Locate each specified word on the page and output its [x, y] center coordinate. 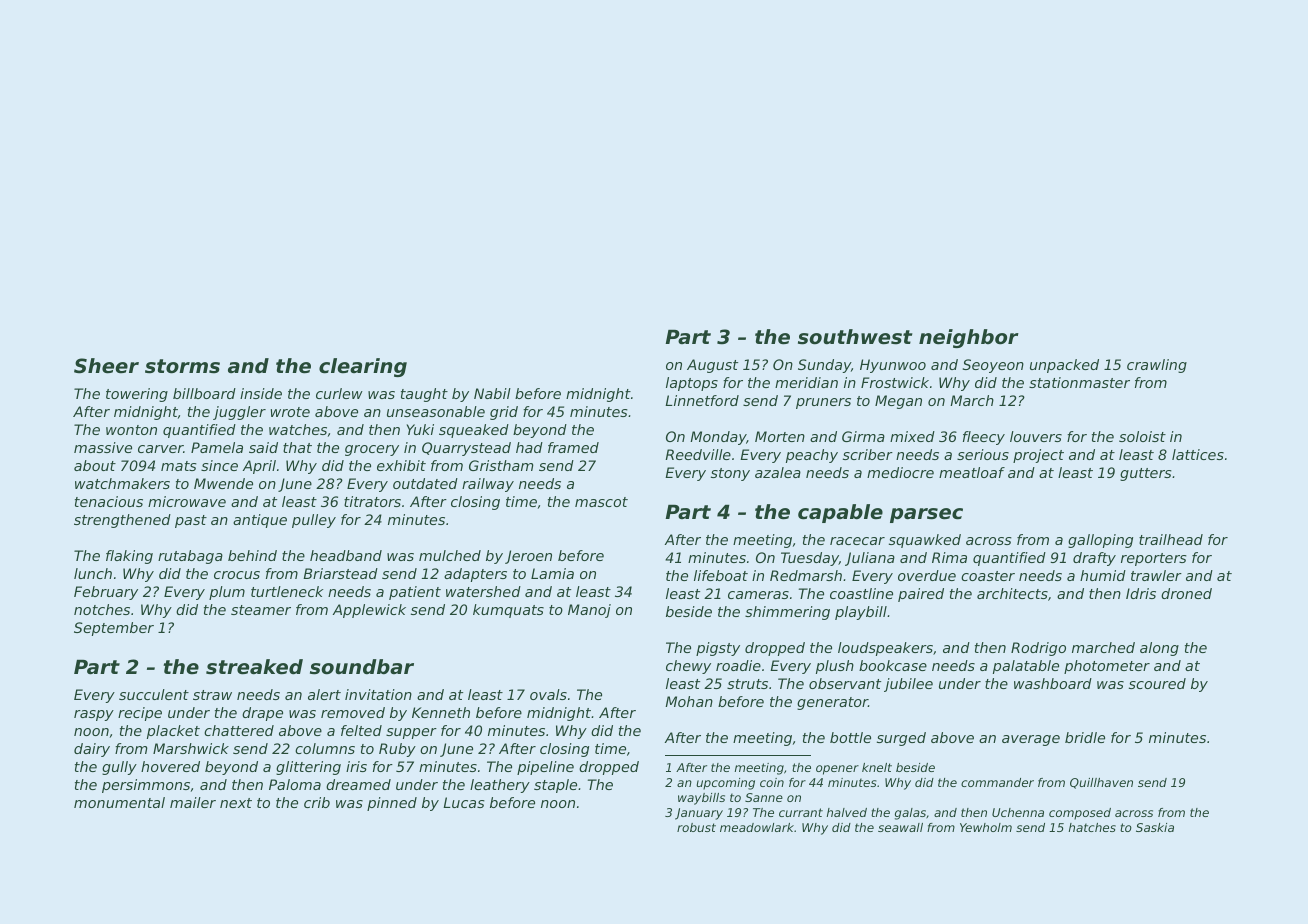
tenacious [109, 501]
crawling [1157, 366]
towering [137, 395]
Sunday [824, 366]
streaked [254, 667]
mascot [601, 502]
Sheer [106, 366]
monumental [119, 802]
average [1031, 740]
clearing [363, 367]
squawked [925, 541]
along [1159, 649]
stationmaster [1079, 382]
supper [411, 733]
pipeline [545, 768]
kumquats [508, 611]
